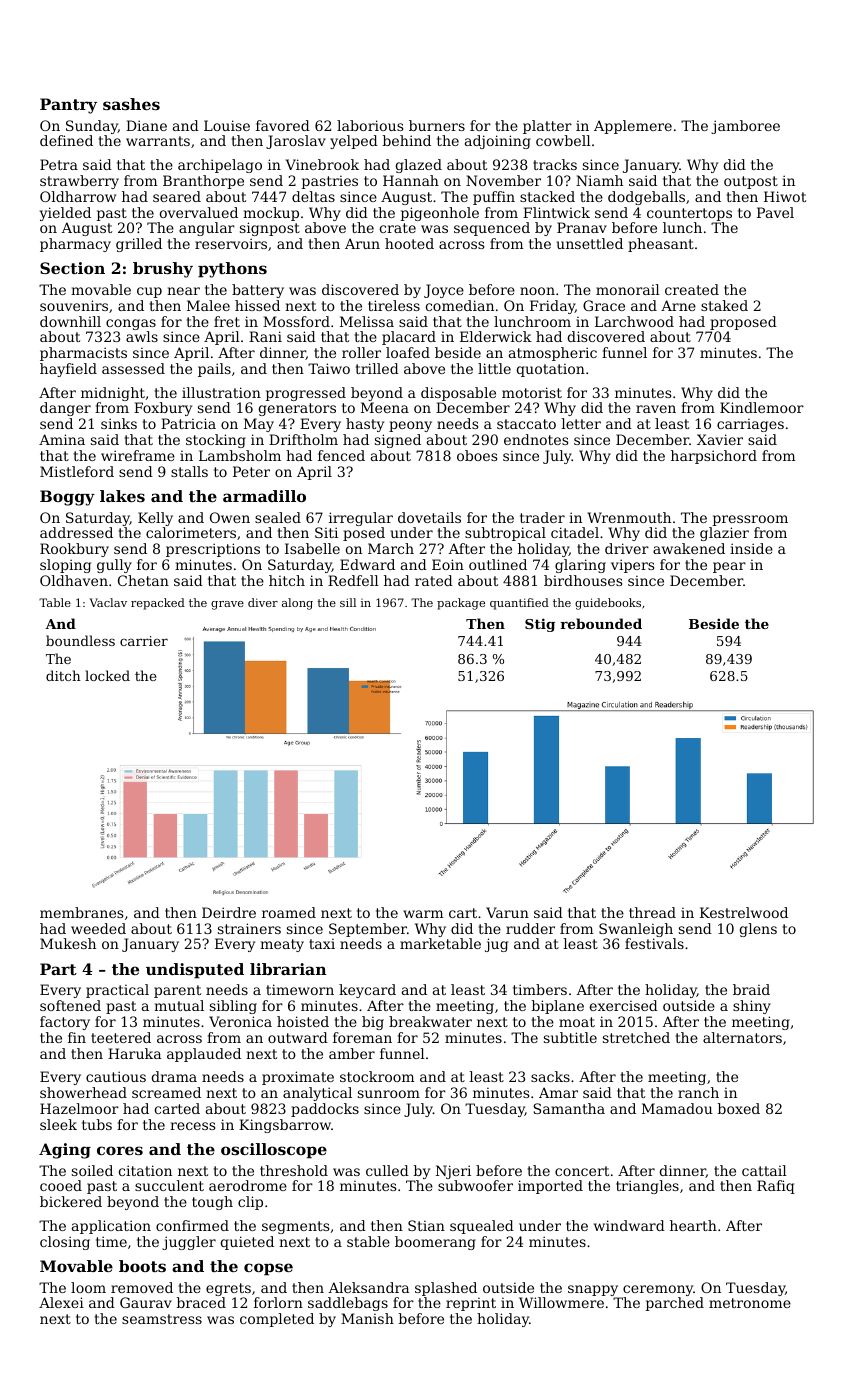  What do you see at coordinates (745, 127) in the image?
I see `jamboree` at bounding box center [745, 127].
